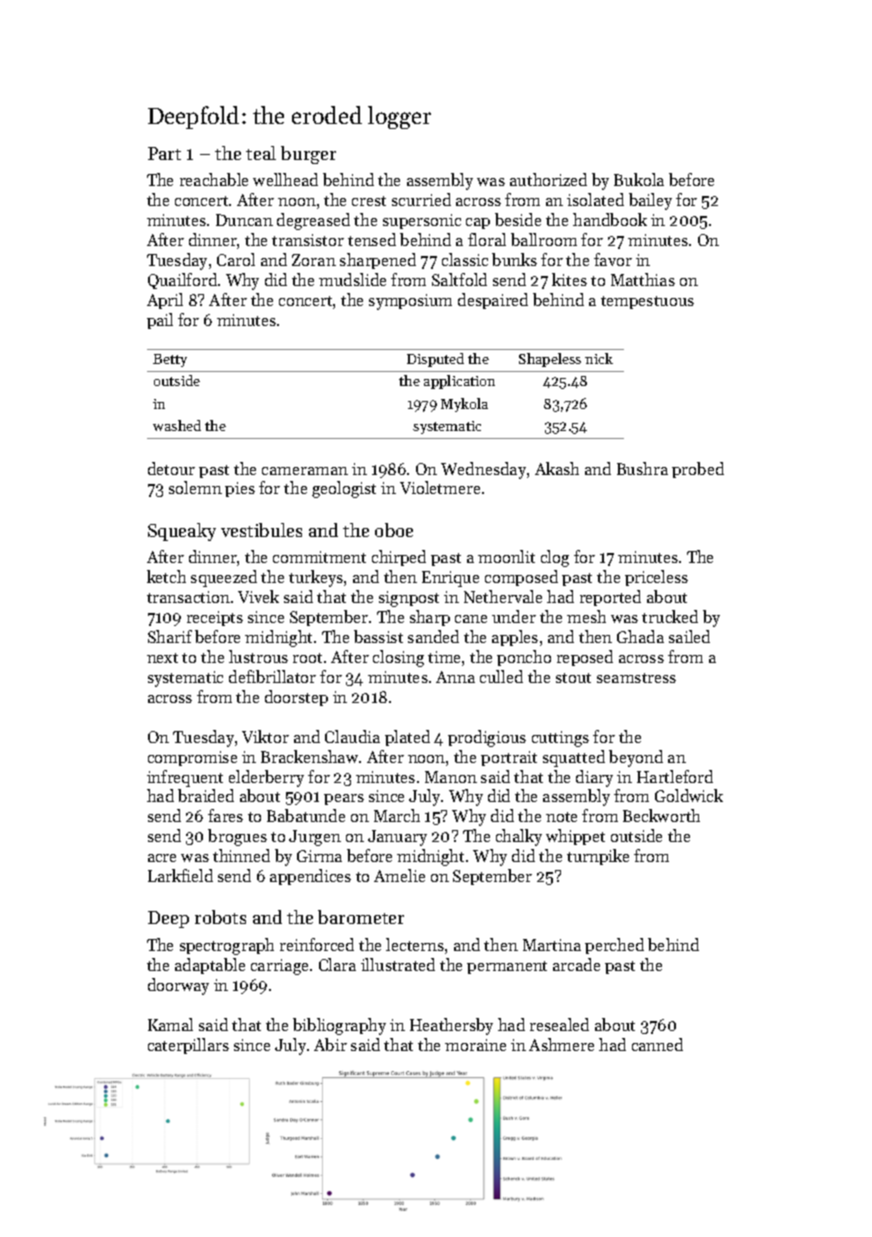 The height and width of the screenshot is (1237, 872). I want to click on caterpillars, so click(188, 1046).
